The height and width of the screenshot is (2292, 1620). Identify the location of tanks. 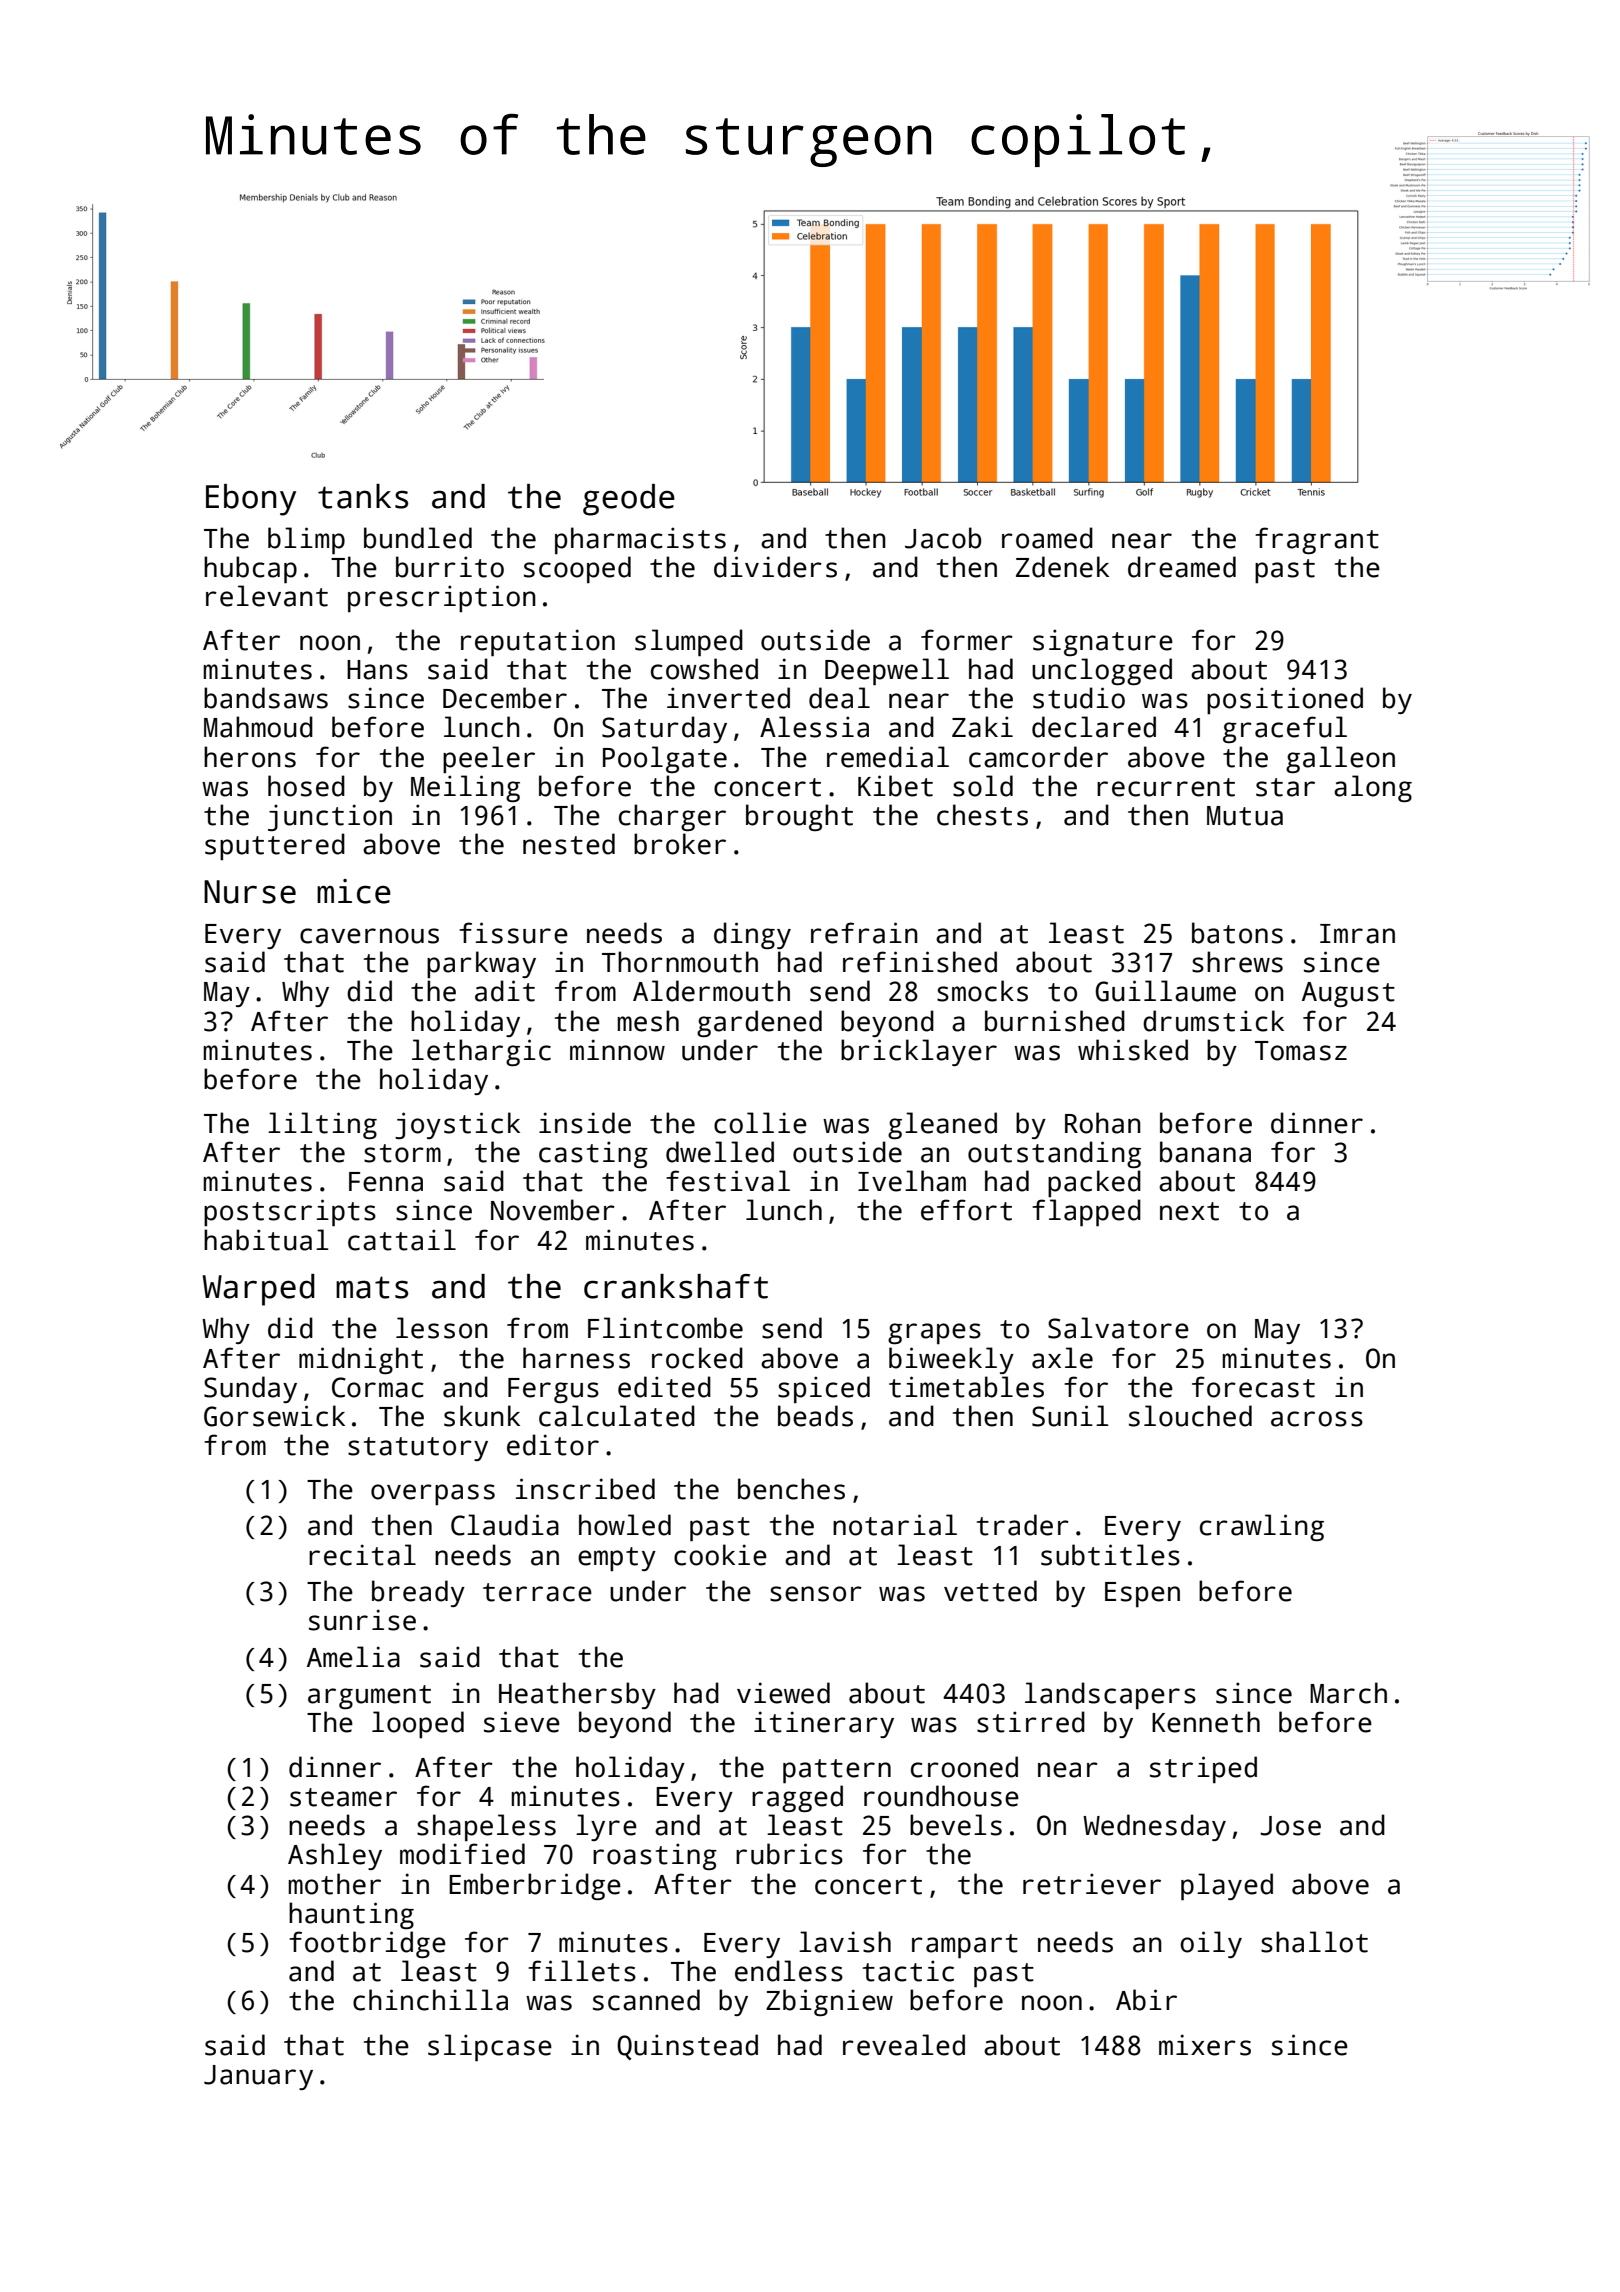
(363, 496).
